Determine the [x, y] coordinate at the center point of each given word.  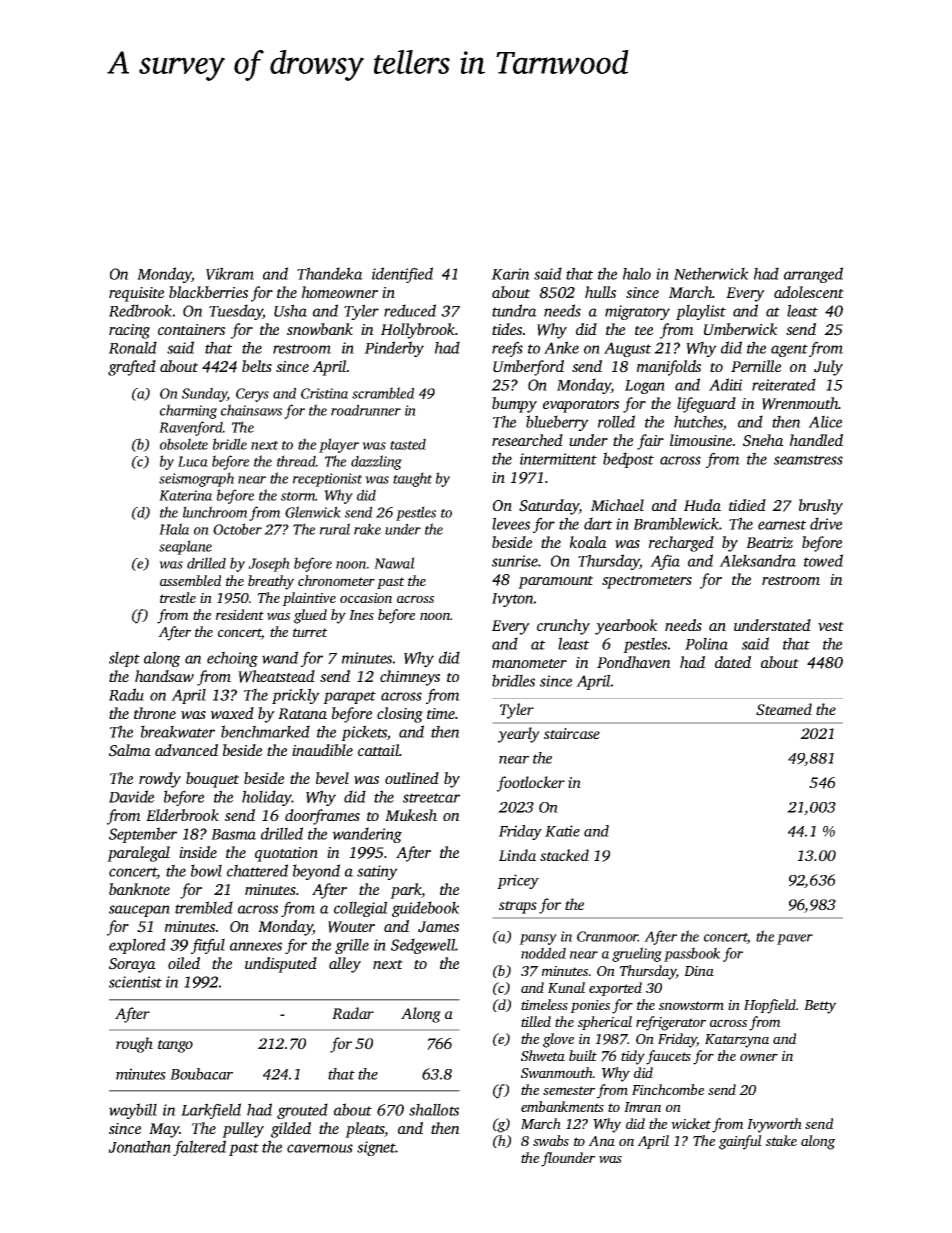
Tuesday [236, 312]
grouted [302, 1111]
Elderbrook [182, 815]
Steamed [784, 709]
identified [402, 275]
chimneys [410, 678]
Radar [353, 1013]
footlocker [531, 784]
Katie [562, 831]
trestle [178, 597]
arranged [813, 275]
